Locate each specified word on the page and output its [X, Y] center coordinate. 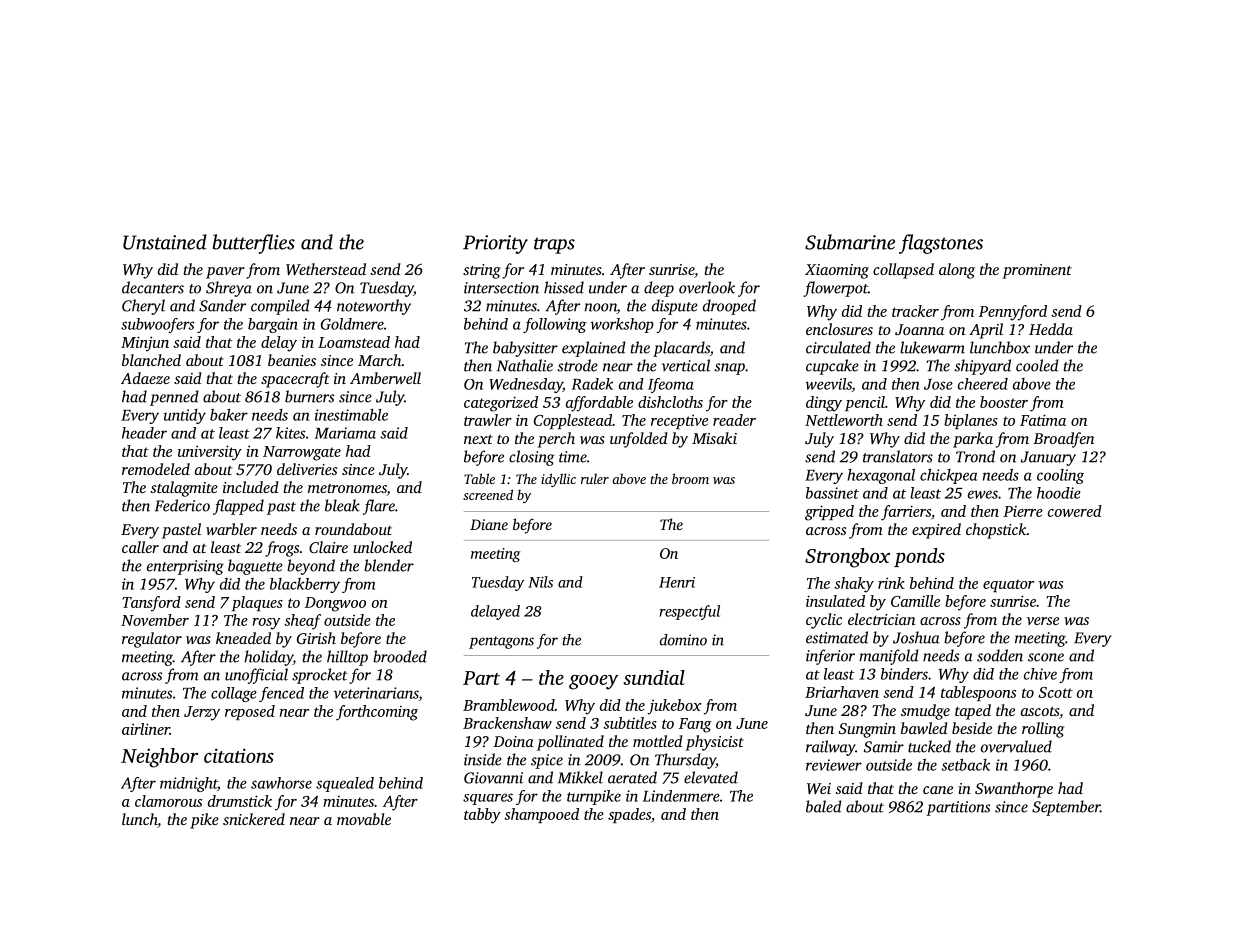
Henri [677, 582]
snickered [254, 819]
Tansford [151, 604]
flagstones [941, 244]
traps [554, 245]
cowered [1075, 511]
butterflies [254, 244]
